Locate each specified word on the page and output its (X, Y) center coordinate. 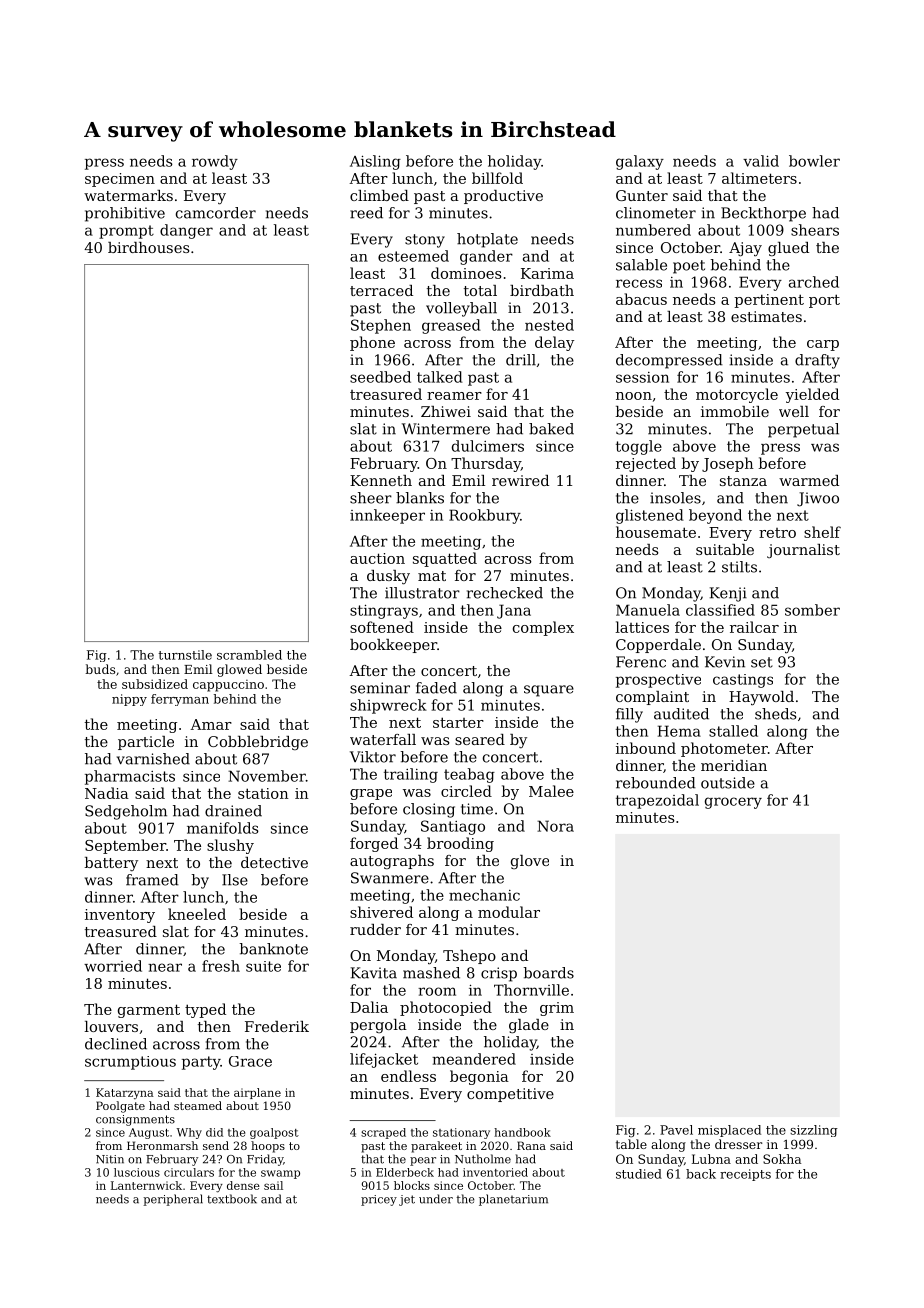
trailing (411, 775)
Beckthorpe (763, 214)
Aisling (375, 162)
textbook (232, 1199)
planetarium (513, 1200)
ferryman (180, 700)
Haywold (761, 698)
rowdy (215, 162)
